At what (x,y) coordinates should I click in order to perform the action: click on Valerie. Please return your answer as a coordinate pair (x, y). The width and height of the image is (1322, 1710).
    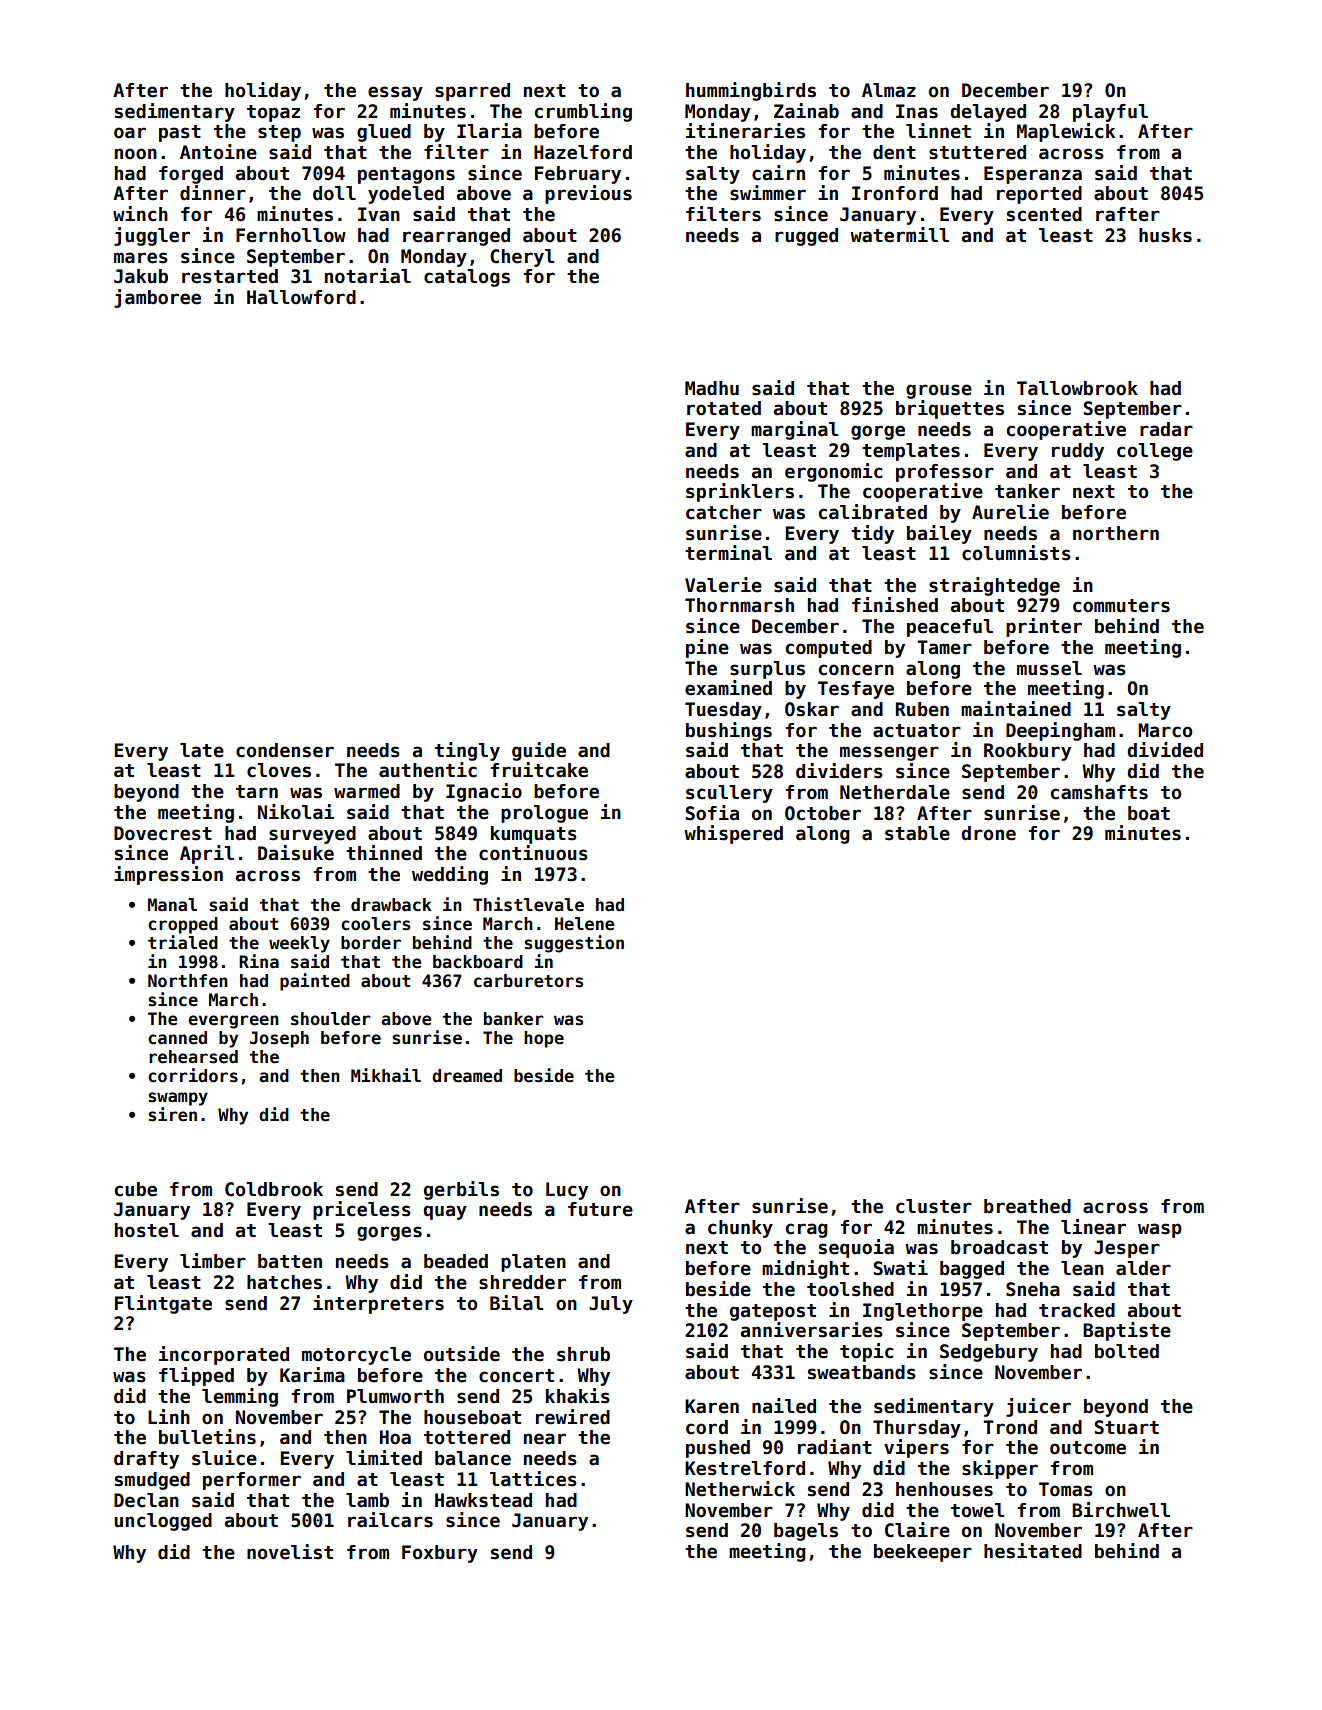
    Looking at the image, I should click on (723, 585).
